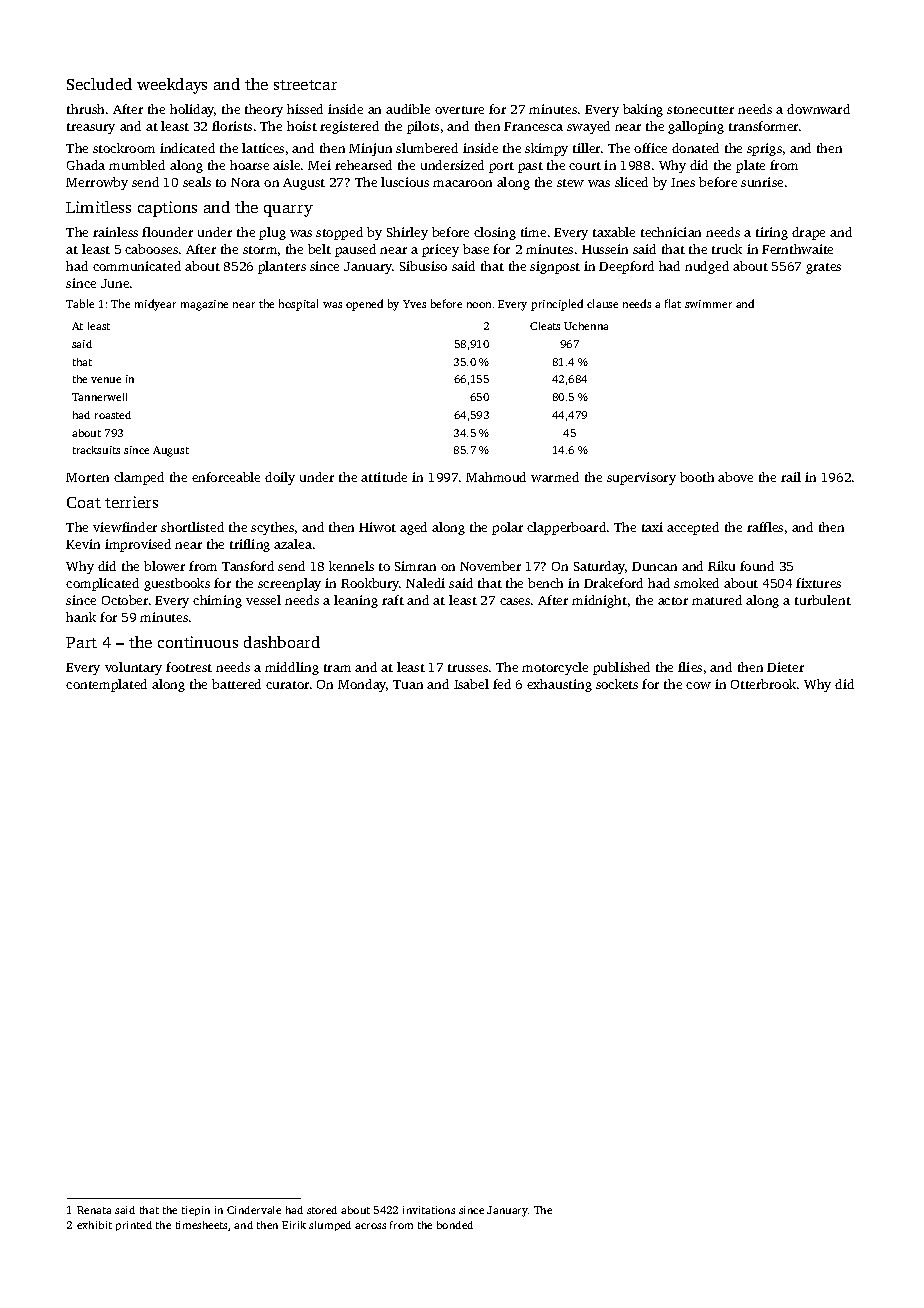 Image resolution: width=924 pixels, height=1308 pixels. Describe the element at coordinates (459, 110) in the page. I see `overture` at that location.
